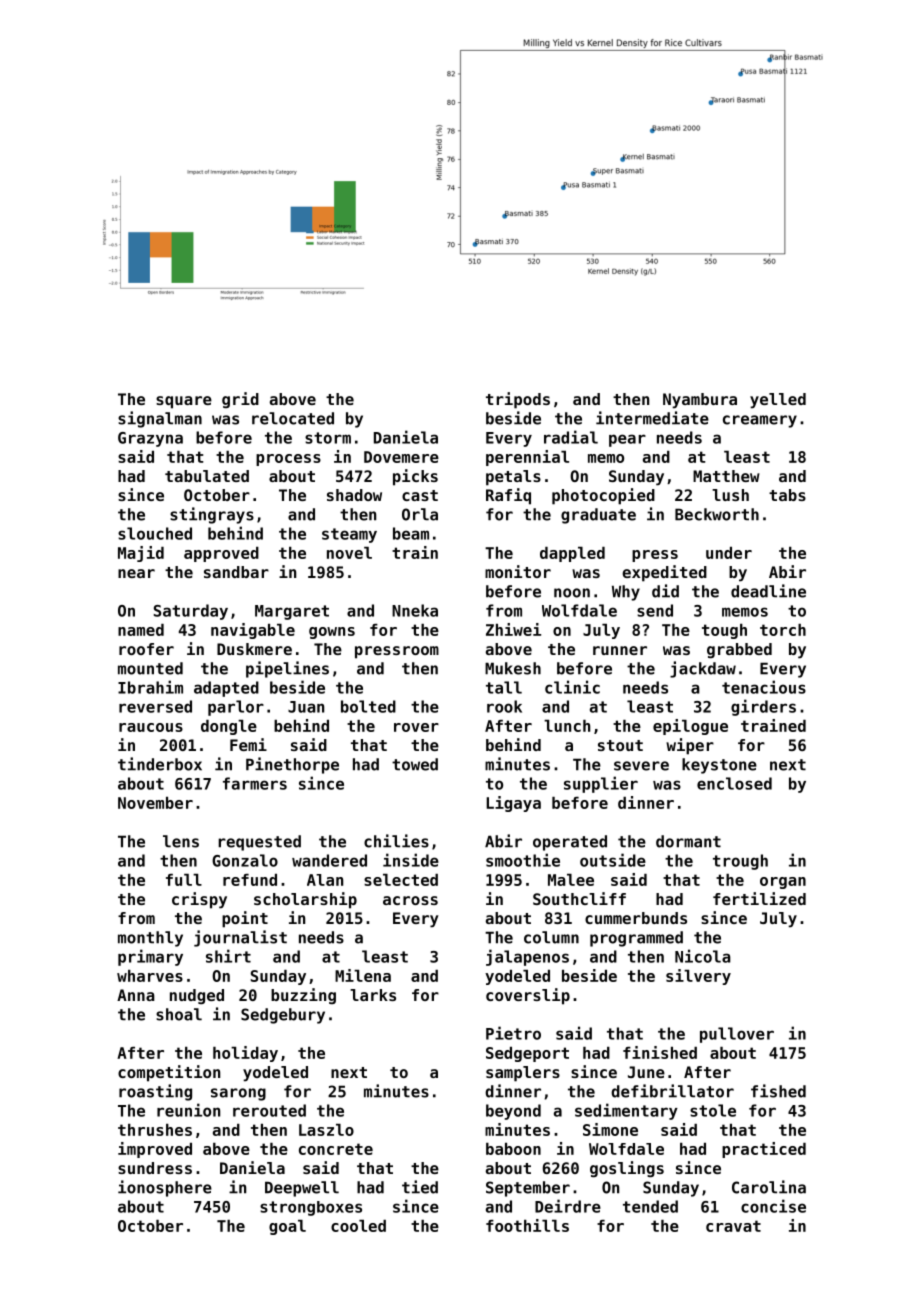 The height and width of the screenshot is (1314, 924). I want to click on severe, so click(641, 766).
